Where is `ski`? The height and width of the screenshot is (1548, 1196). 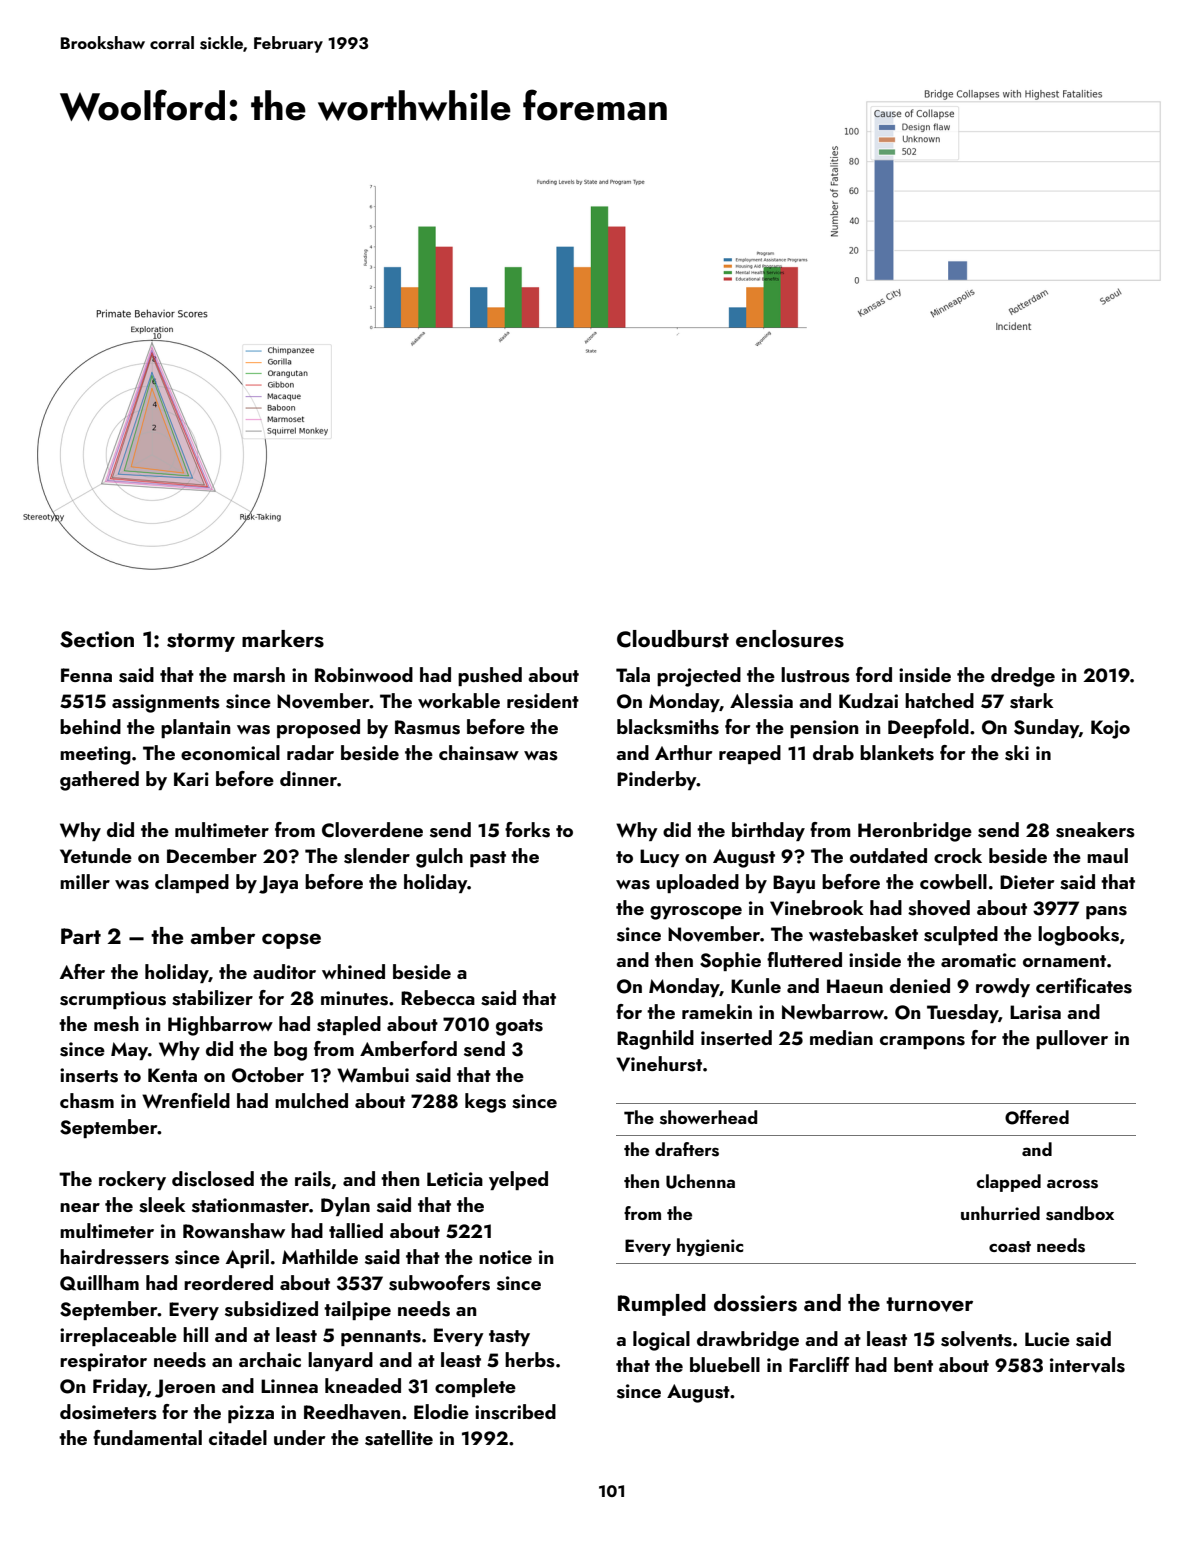 ski is located at coordinates (1017, 753).
